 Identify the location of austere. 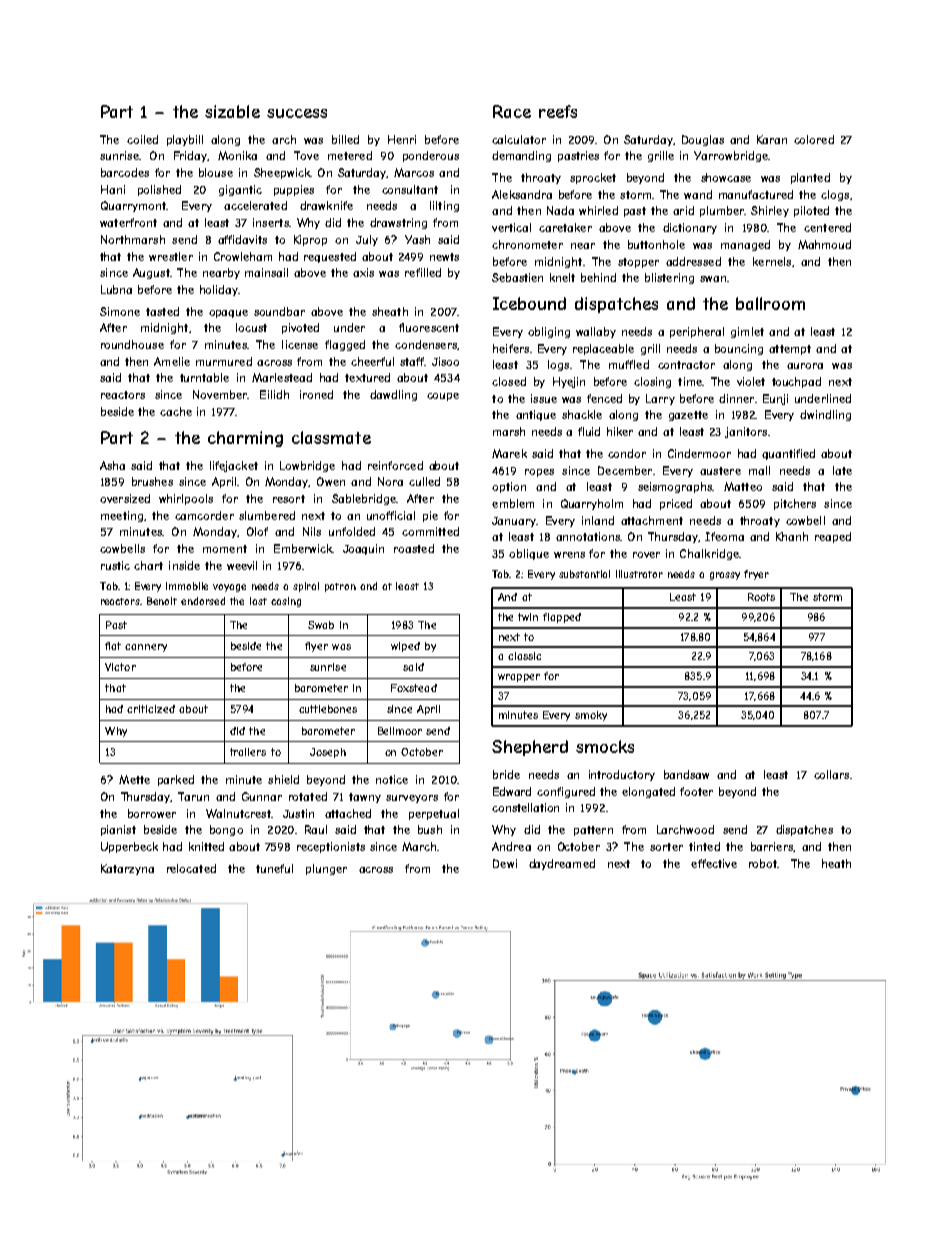
(720, 471).
